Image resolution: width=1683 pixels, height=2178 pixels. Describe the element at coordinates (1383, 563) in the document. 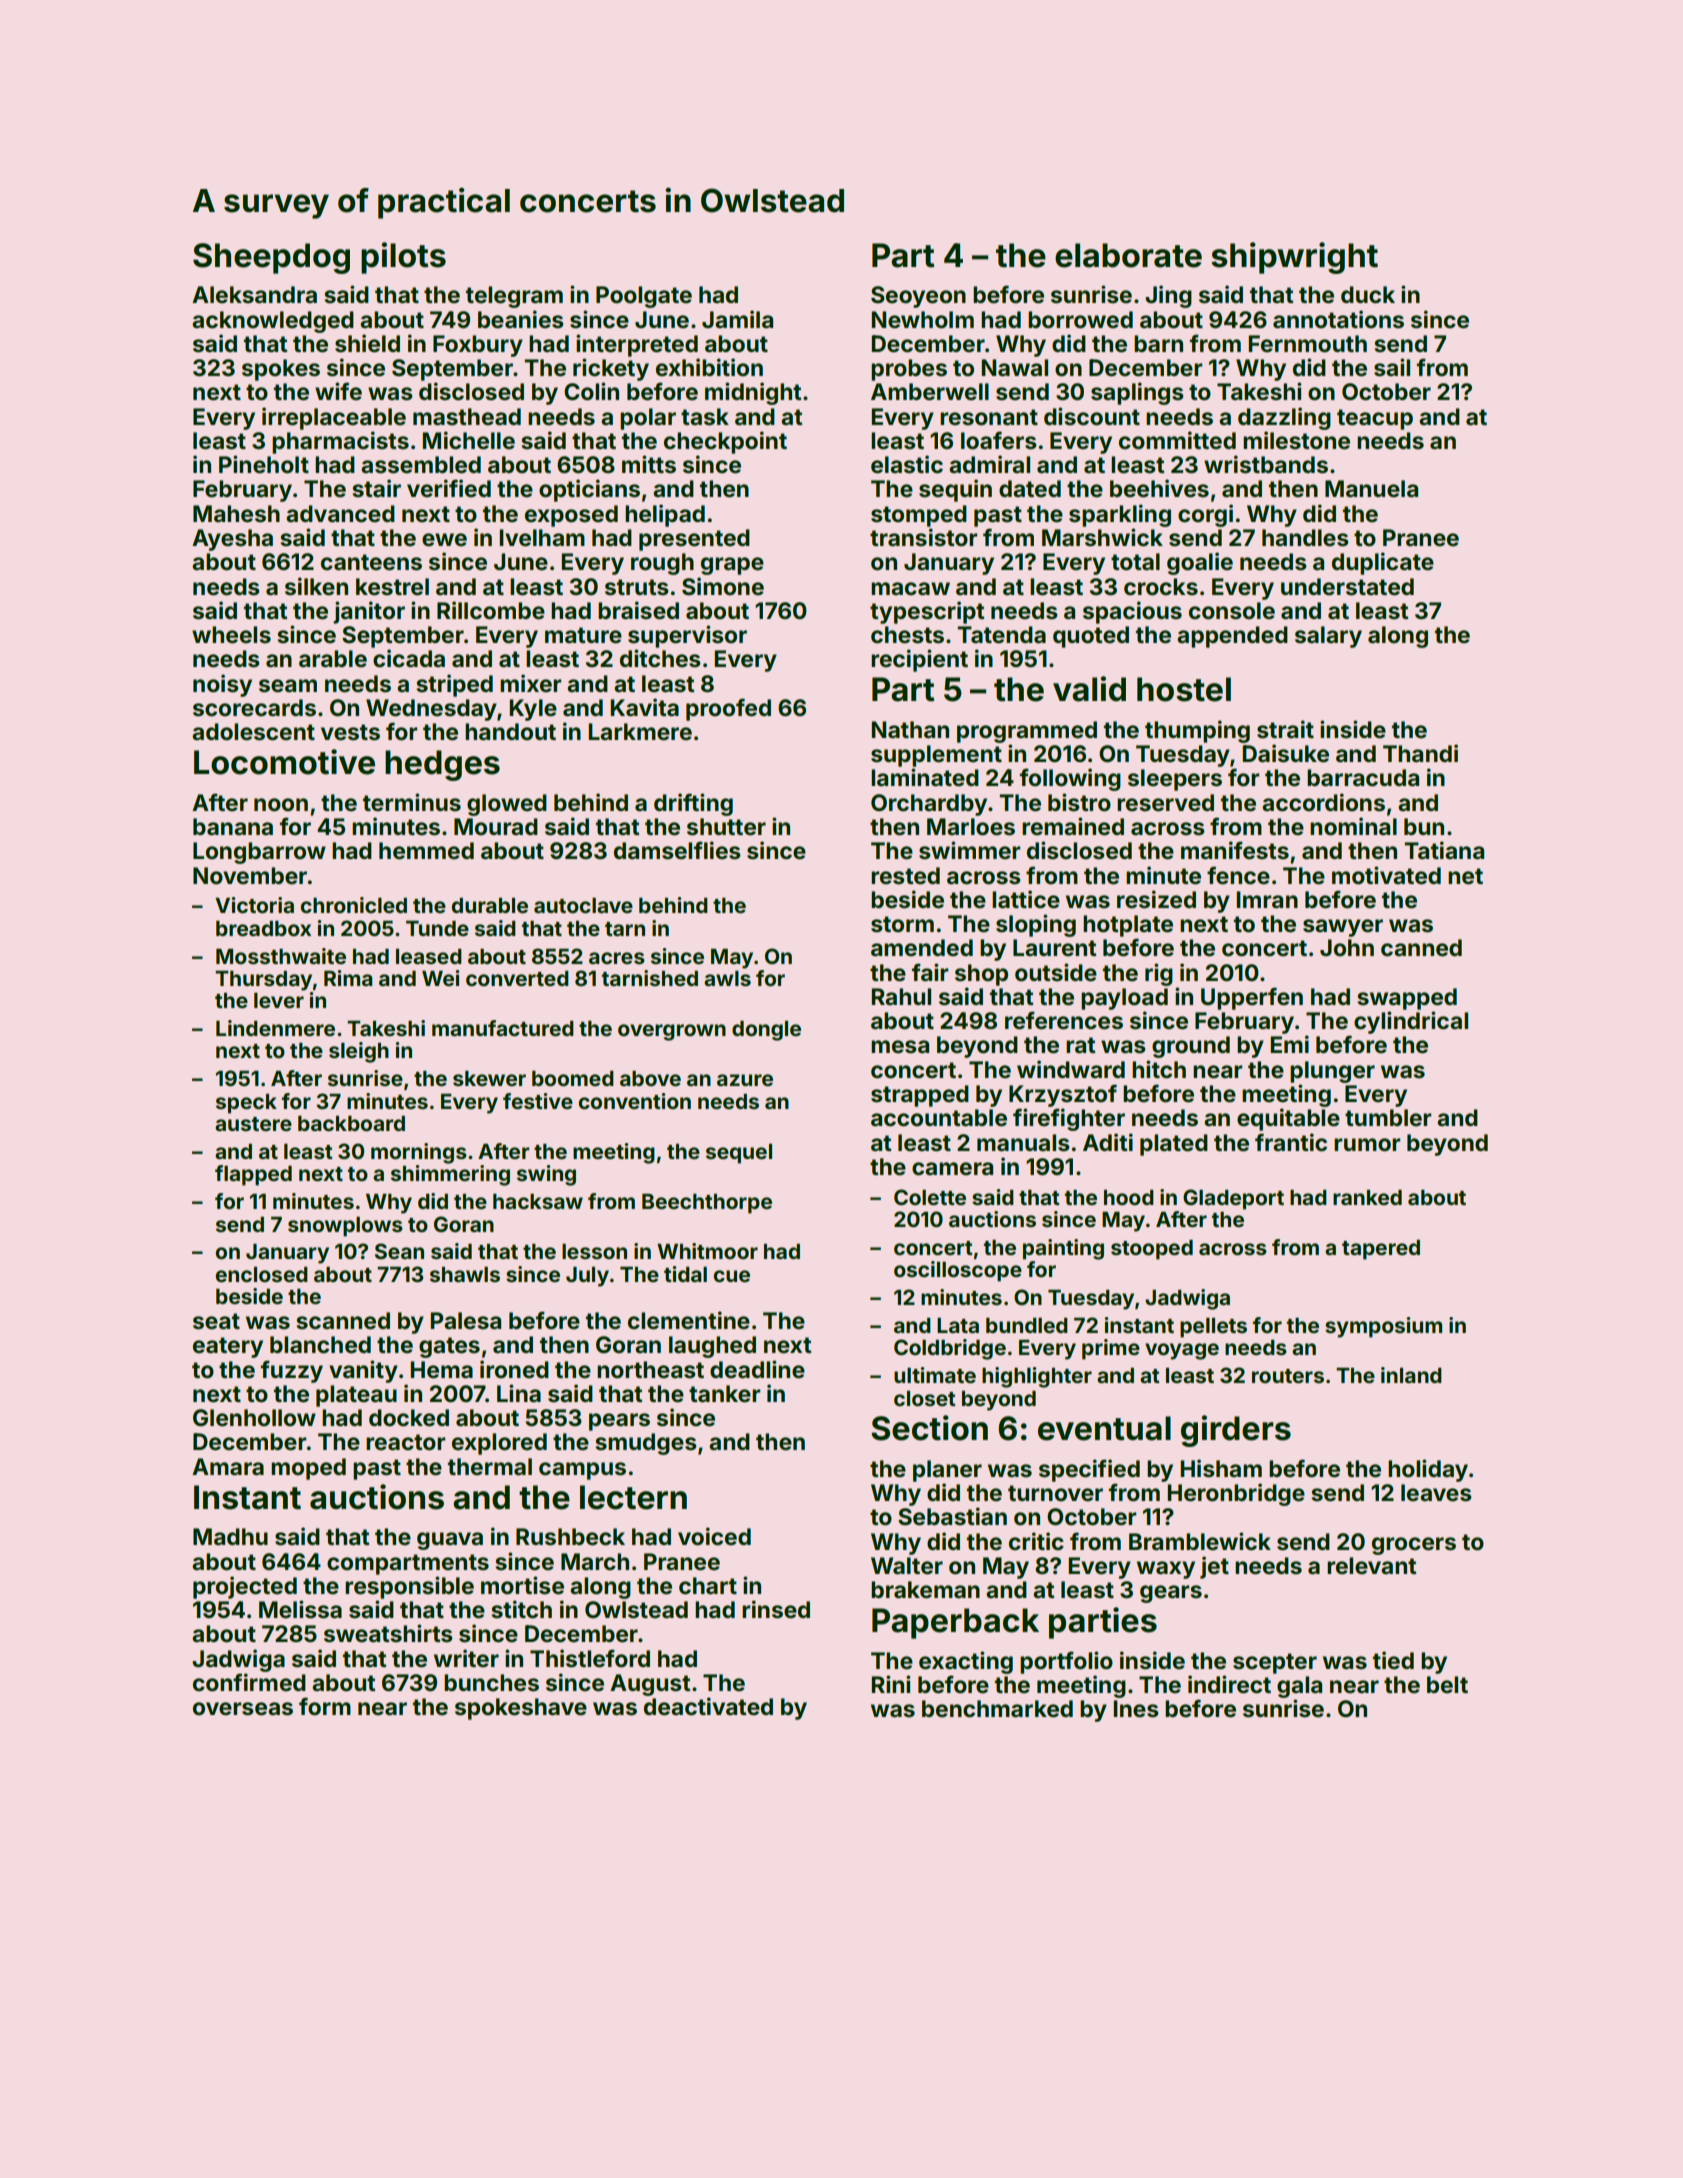

I see `duplicate` at that location.
